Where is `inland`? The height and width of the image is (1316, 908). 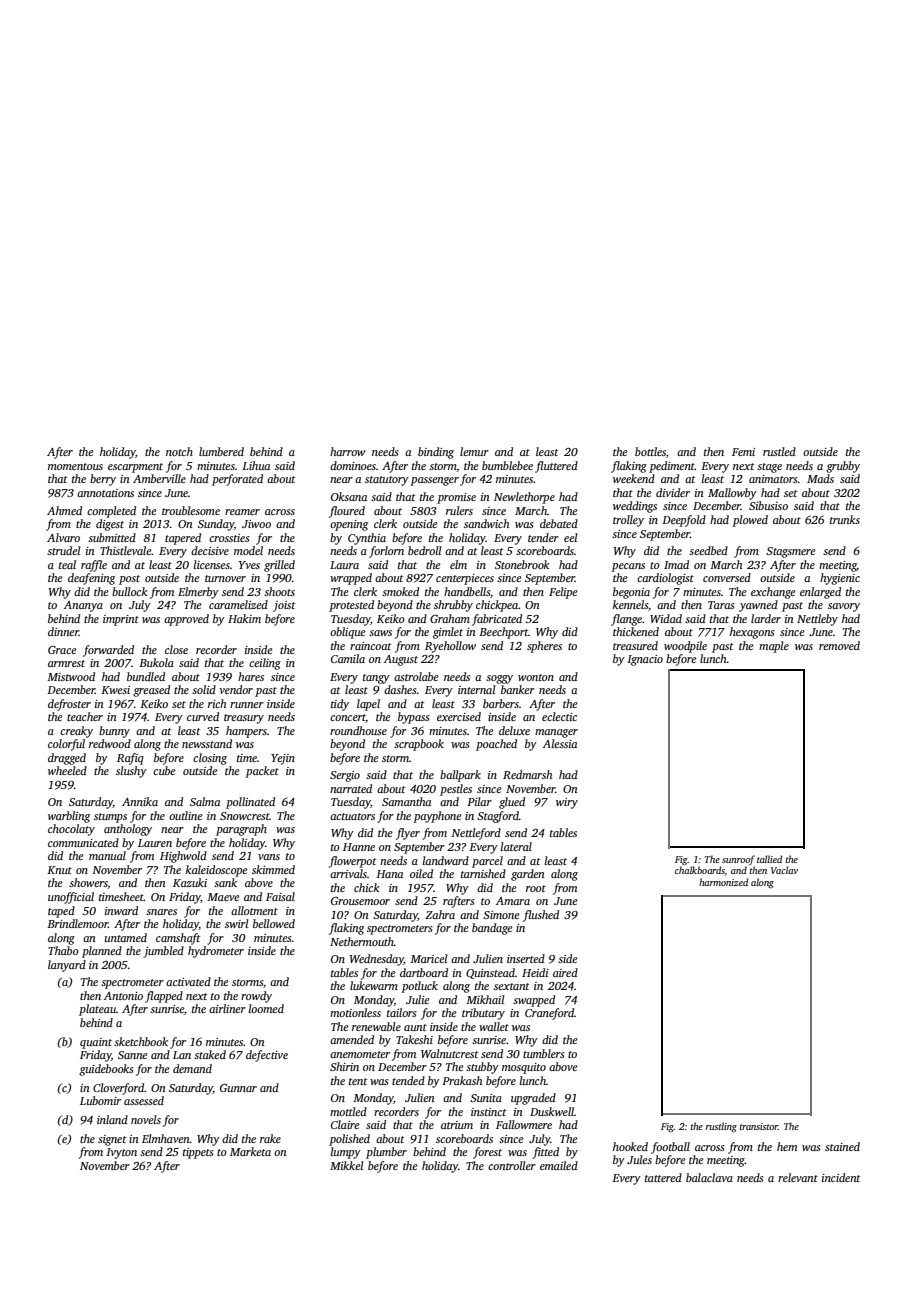
inland is located at coordinates (112, 1119).
